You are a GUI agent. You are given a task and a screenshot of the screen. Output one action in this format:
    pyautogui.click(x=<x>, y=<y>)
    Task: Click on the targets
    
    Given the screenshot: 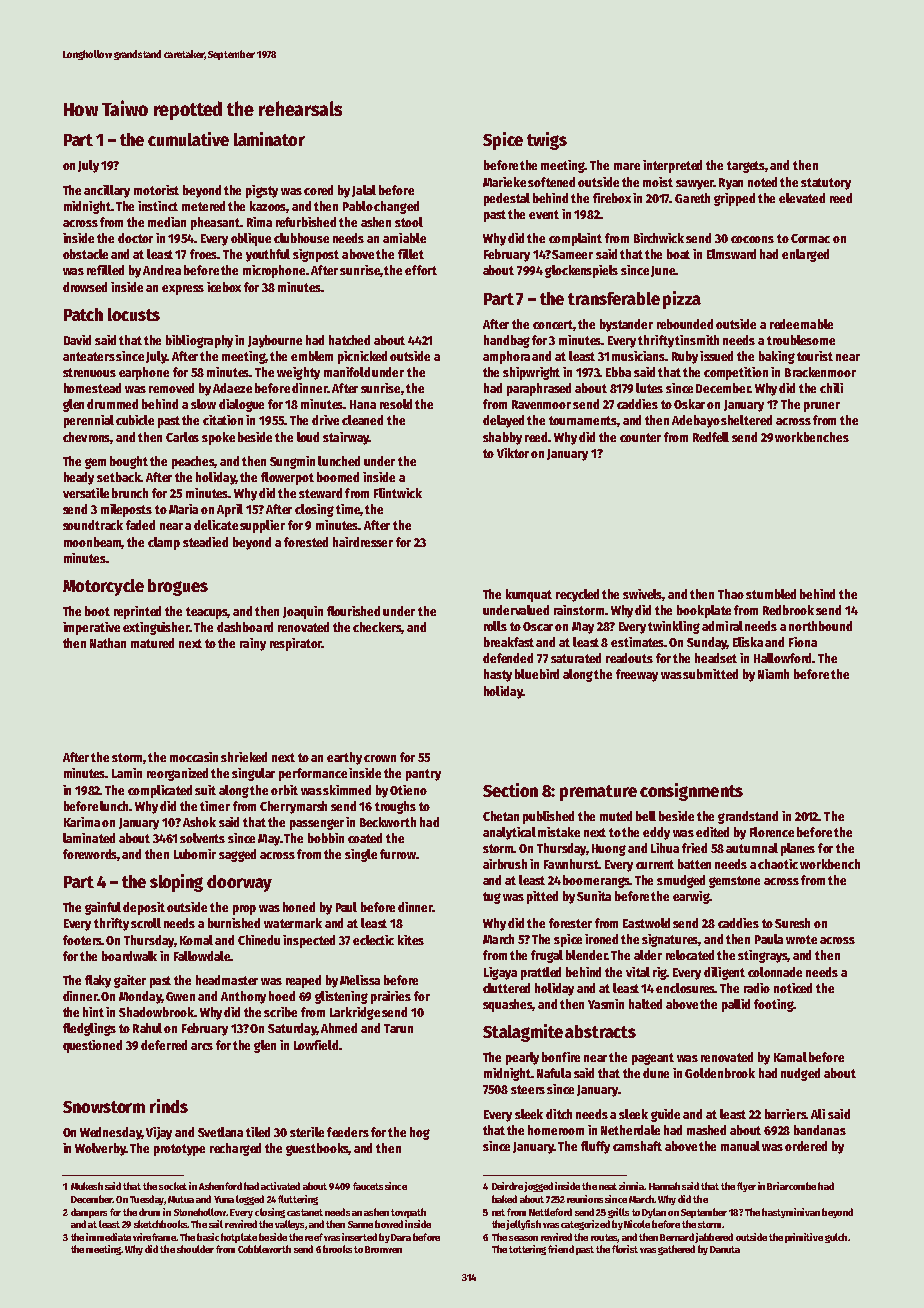 What is the action you would take?
    pyautogui.click(x=746, y=167)
